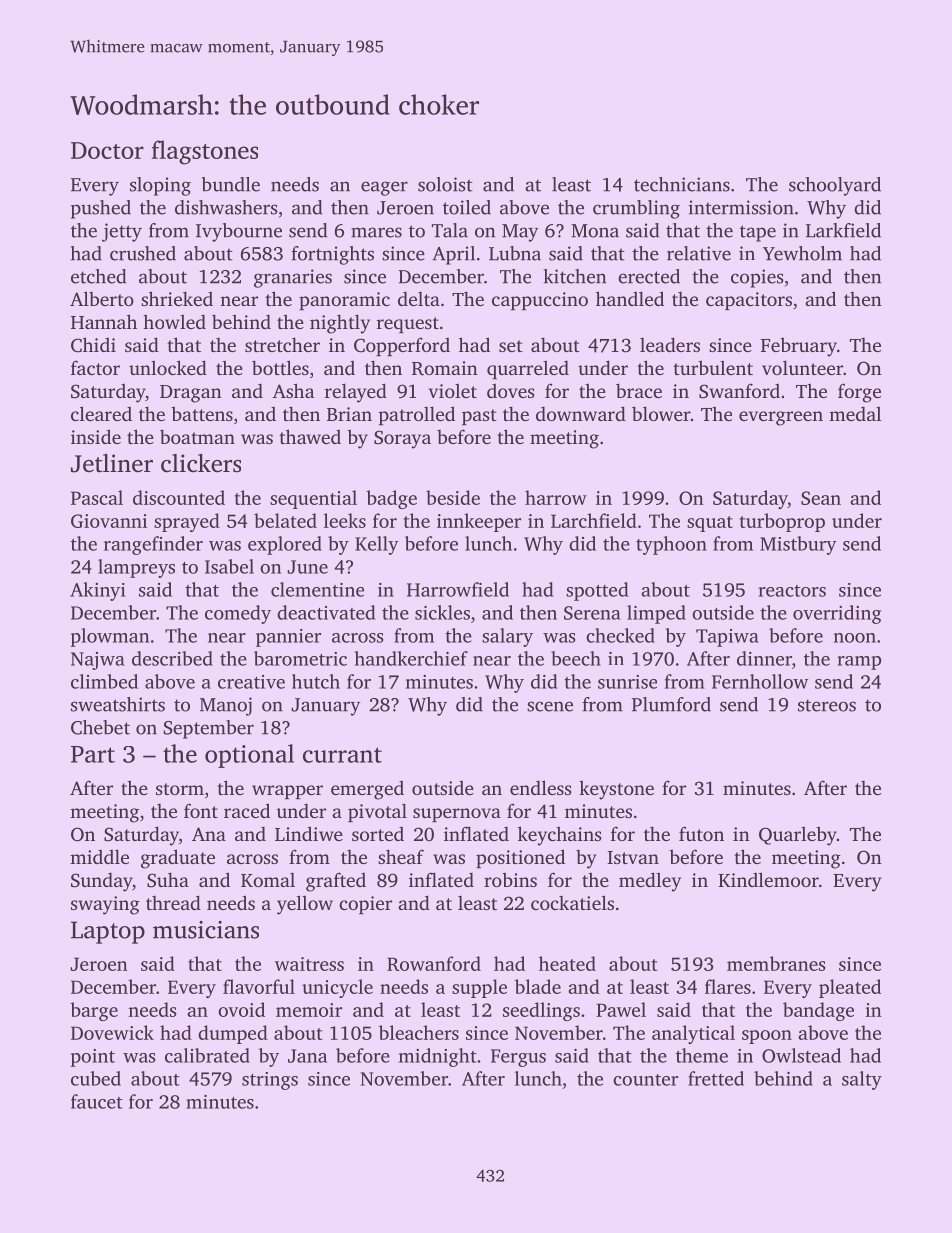  Describe the element at coordinates (377, 545) in the screenshot. I see `Kelly` at that location.
